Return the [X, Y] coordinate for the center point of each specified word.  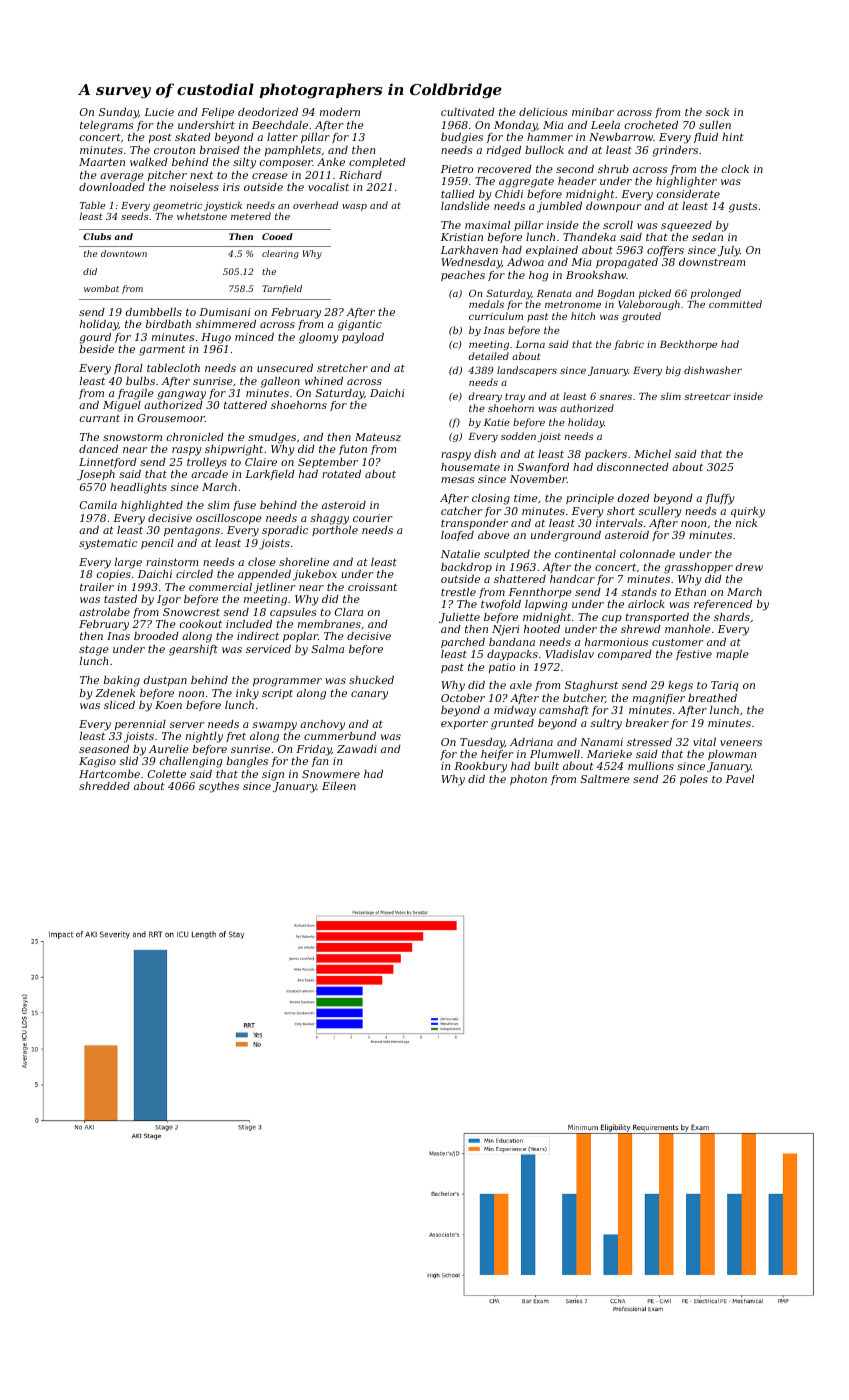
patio [502, 668]
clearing [280, 254]
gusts [743, 207]
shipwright [234, 450]
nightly [204, 737]
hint [733, 137]
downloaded [112, 187]
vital [704, 742]
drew [749, 567]
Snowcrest [191, 612]
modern [340, 112]
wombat [101, 288]
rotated [341, 474]
